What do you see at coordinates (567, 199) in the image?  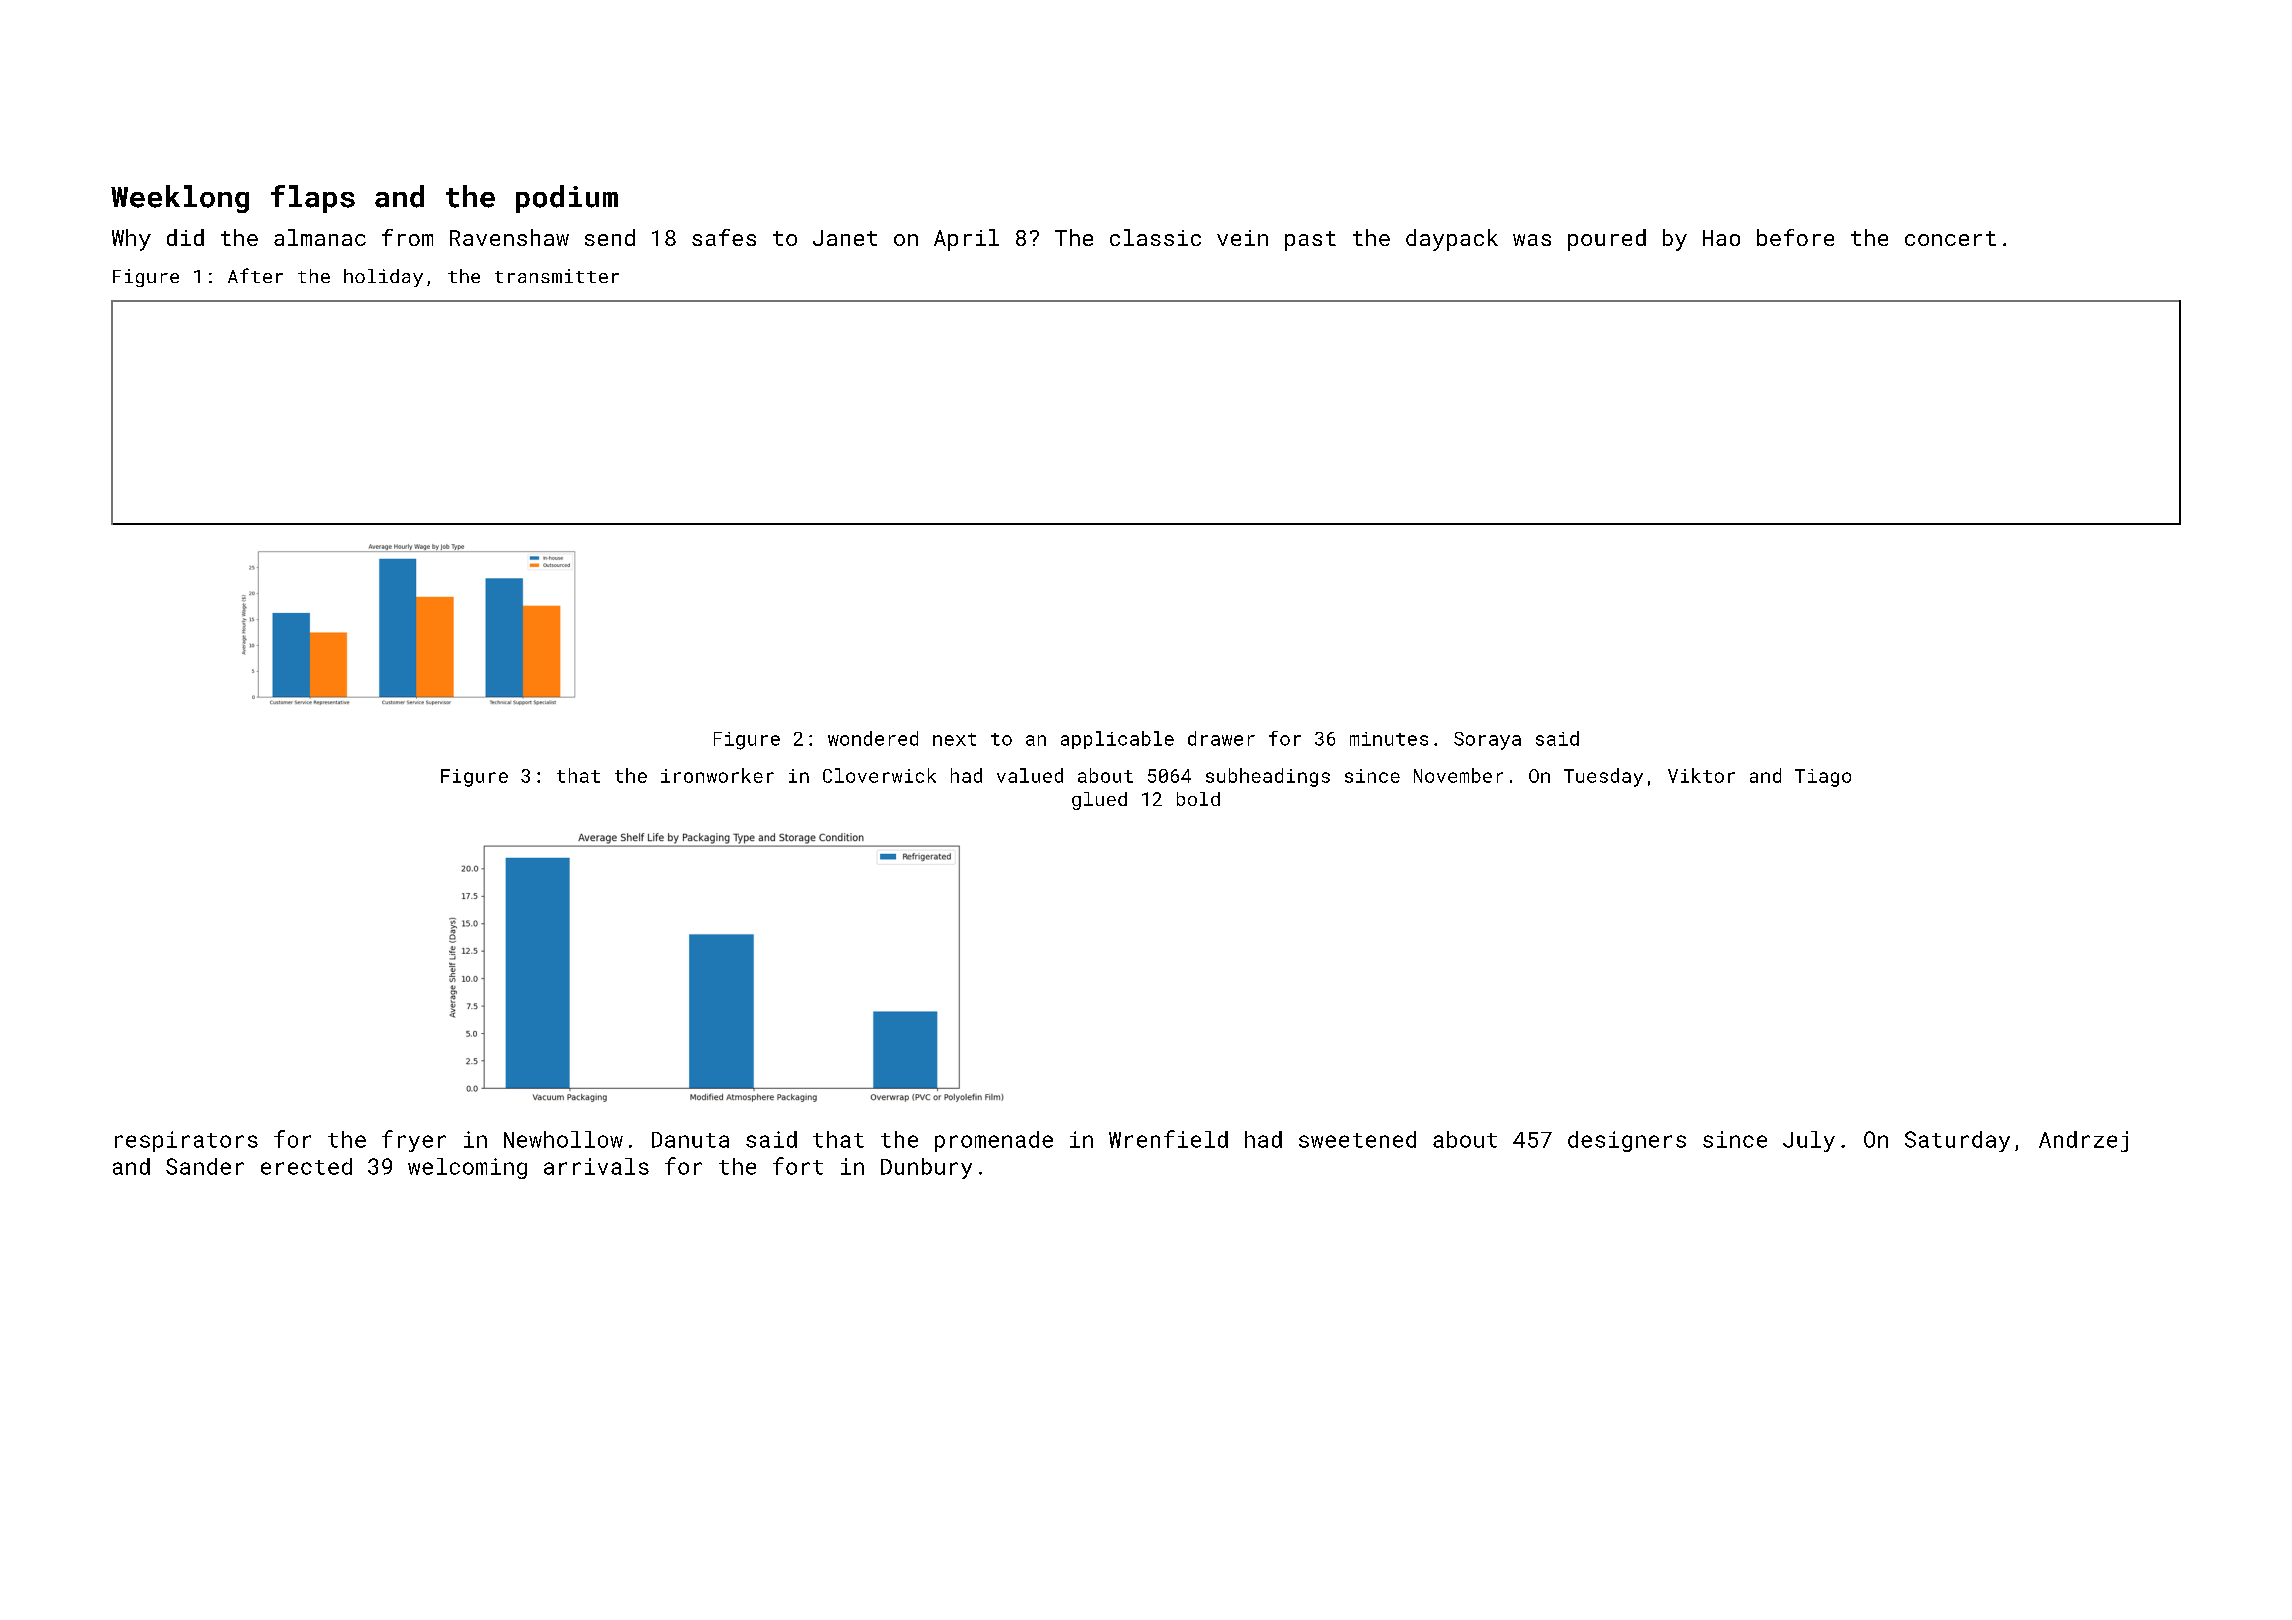 I see `podium` at bounding box center [567, 199].
